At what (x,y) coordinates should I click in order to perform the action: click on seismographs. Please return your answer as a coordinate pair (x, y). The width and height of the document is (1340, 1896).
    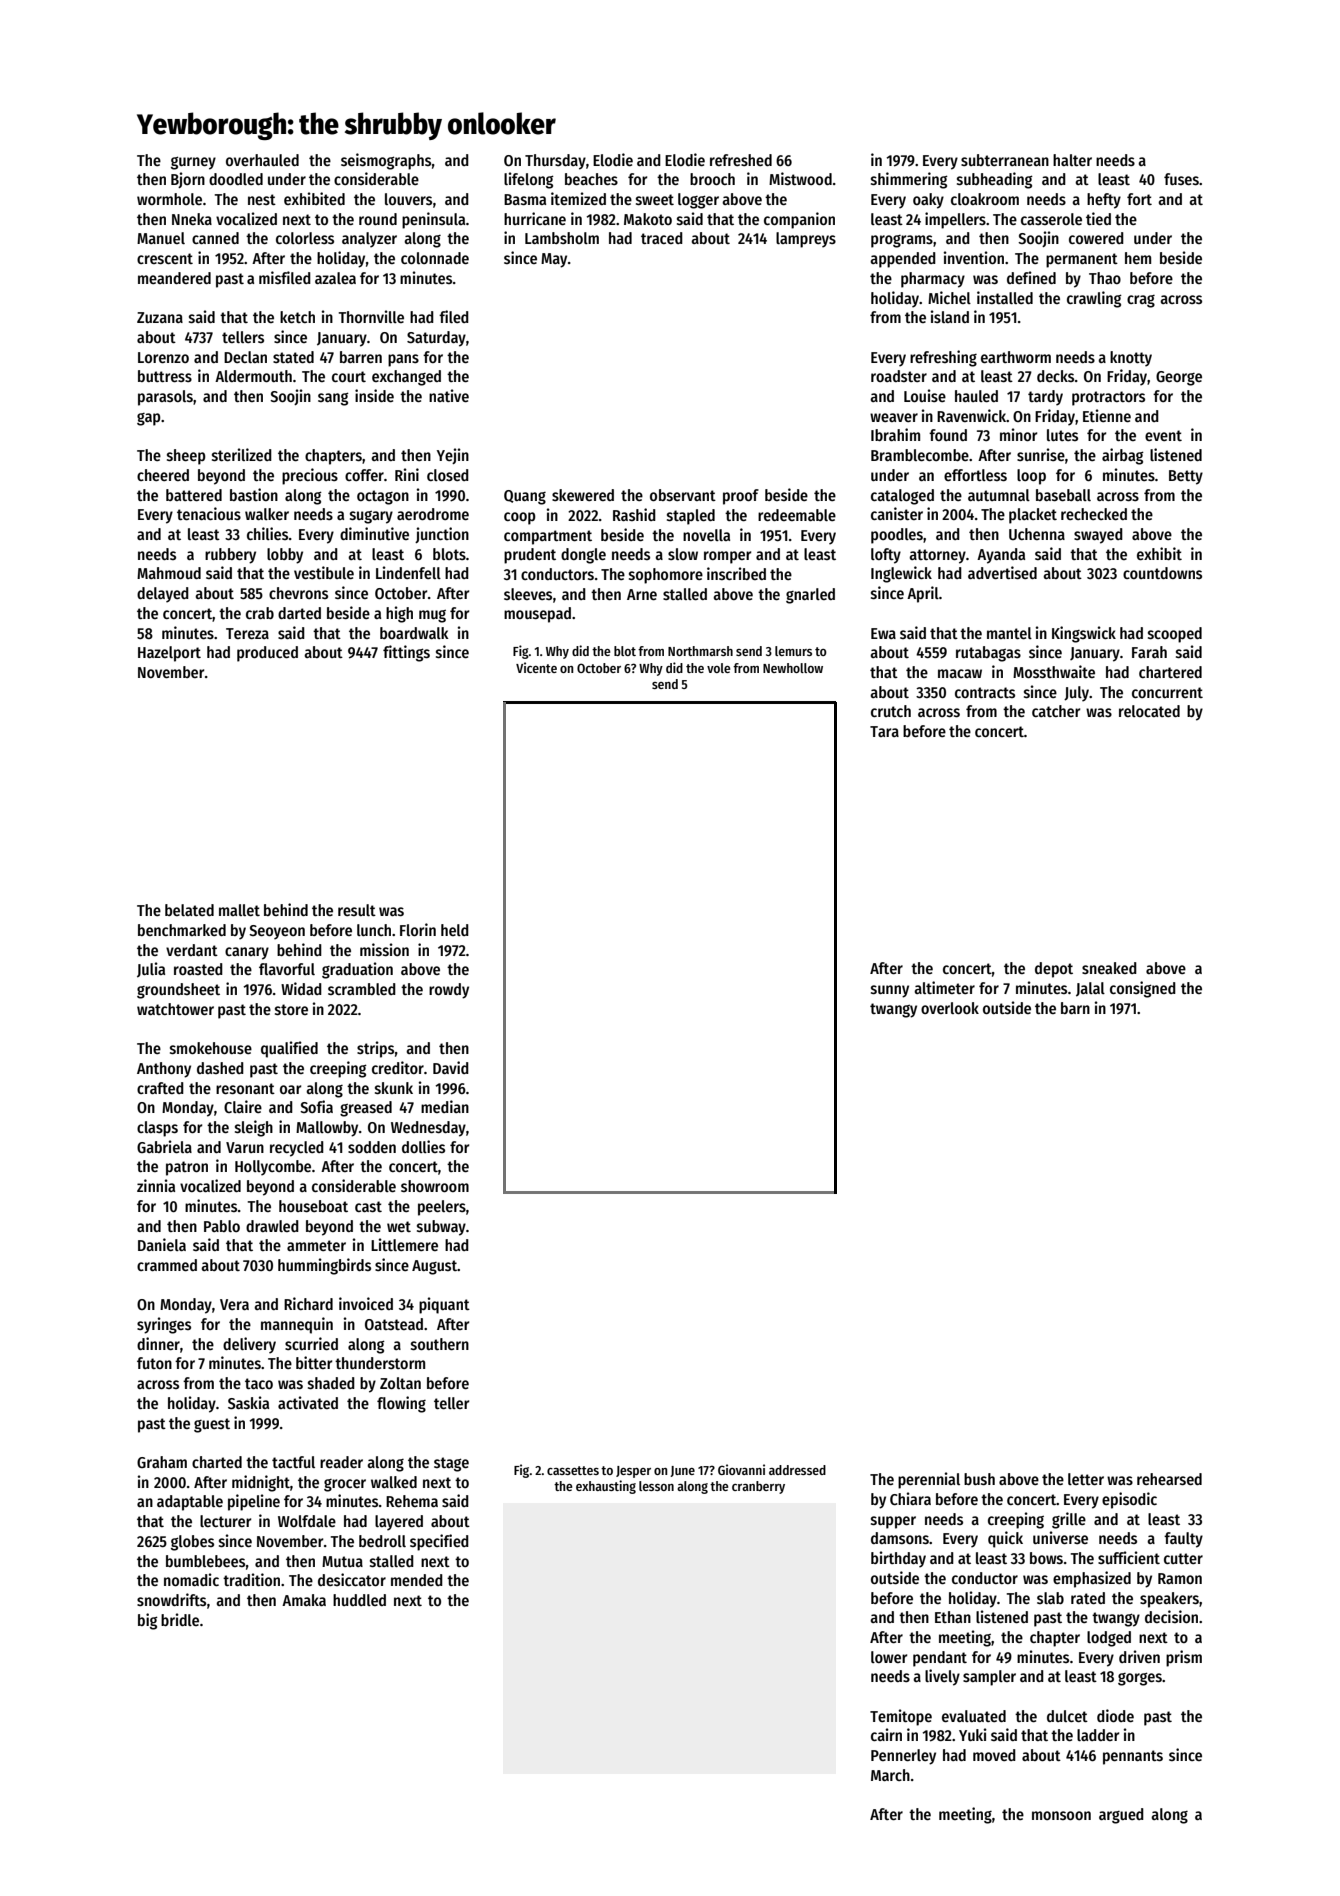
    Looking at the image, I should click on (386, 161).
